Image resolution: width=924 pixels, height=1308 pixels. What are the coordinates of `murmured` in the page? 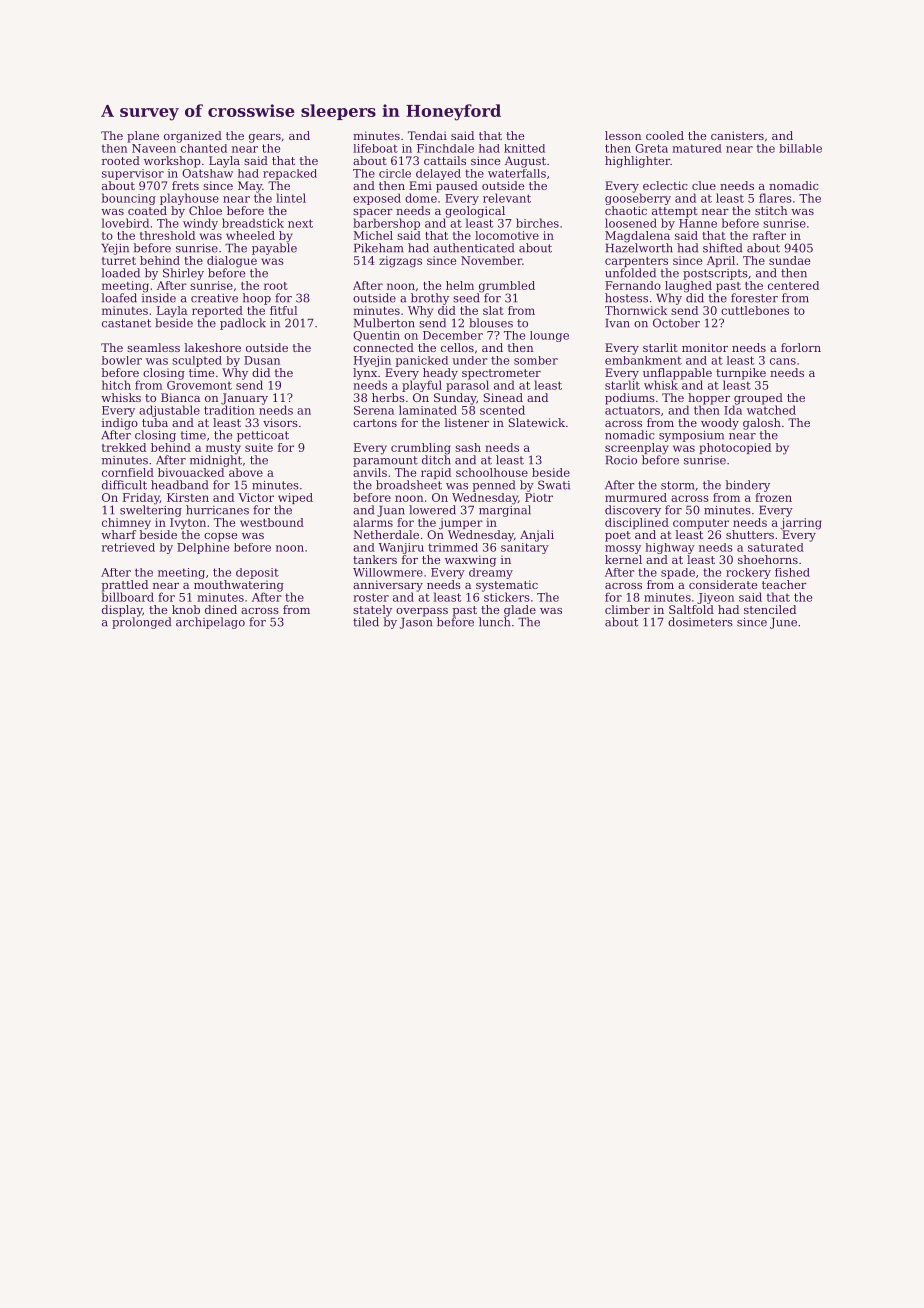 It's located at (636, 497).
